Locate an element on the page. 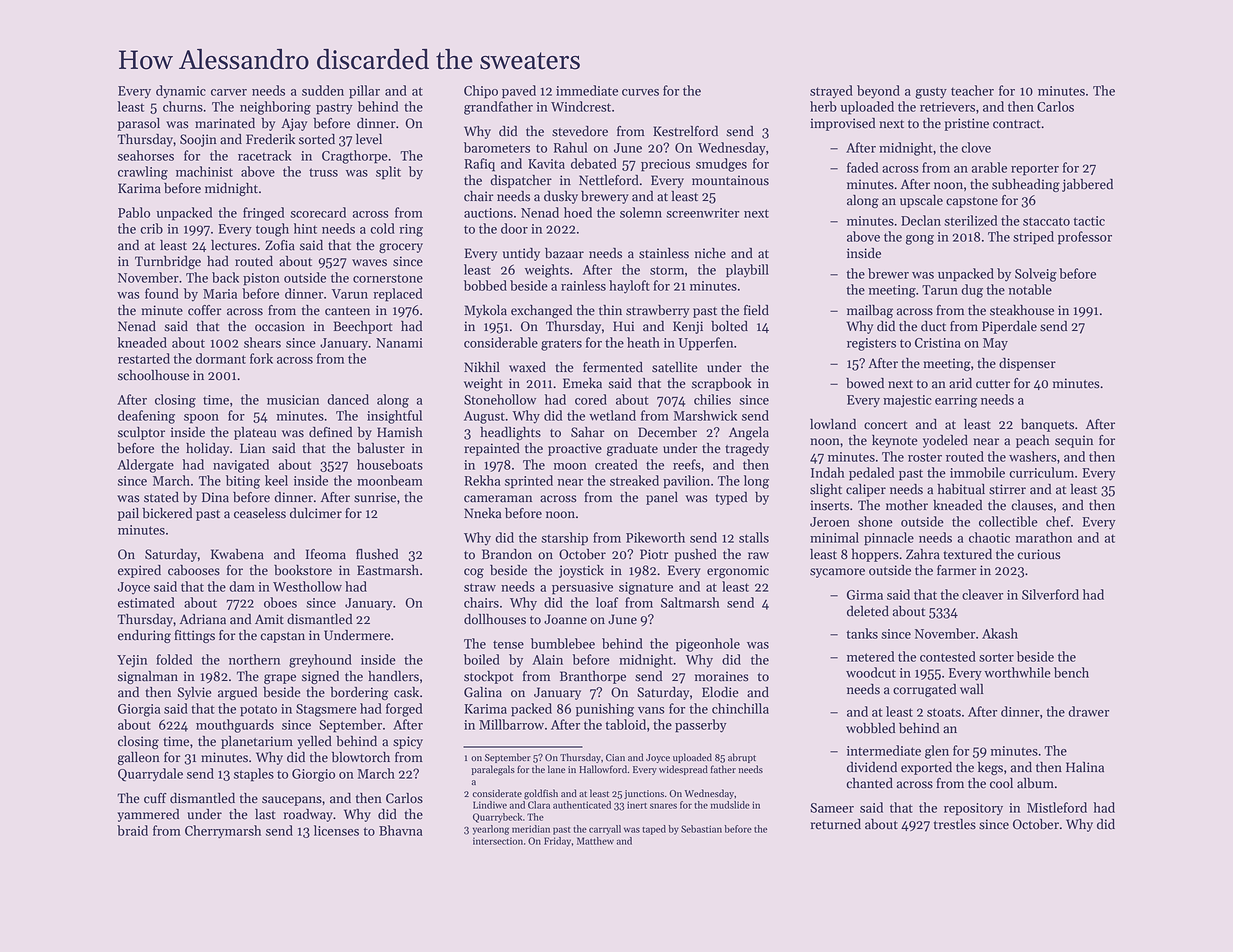 Image resolution: width=1233 pixels, height=952 pixels. braid is located at coordinates (132, 830).
